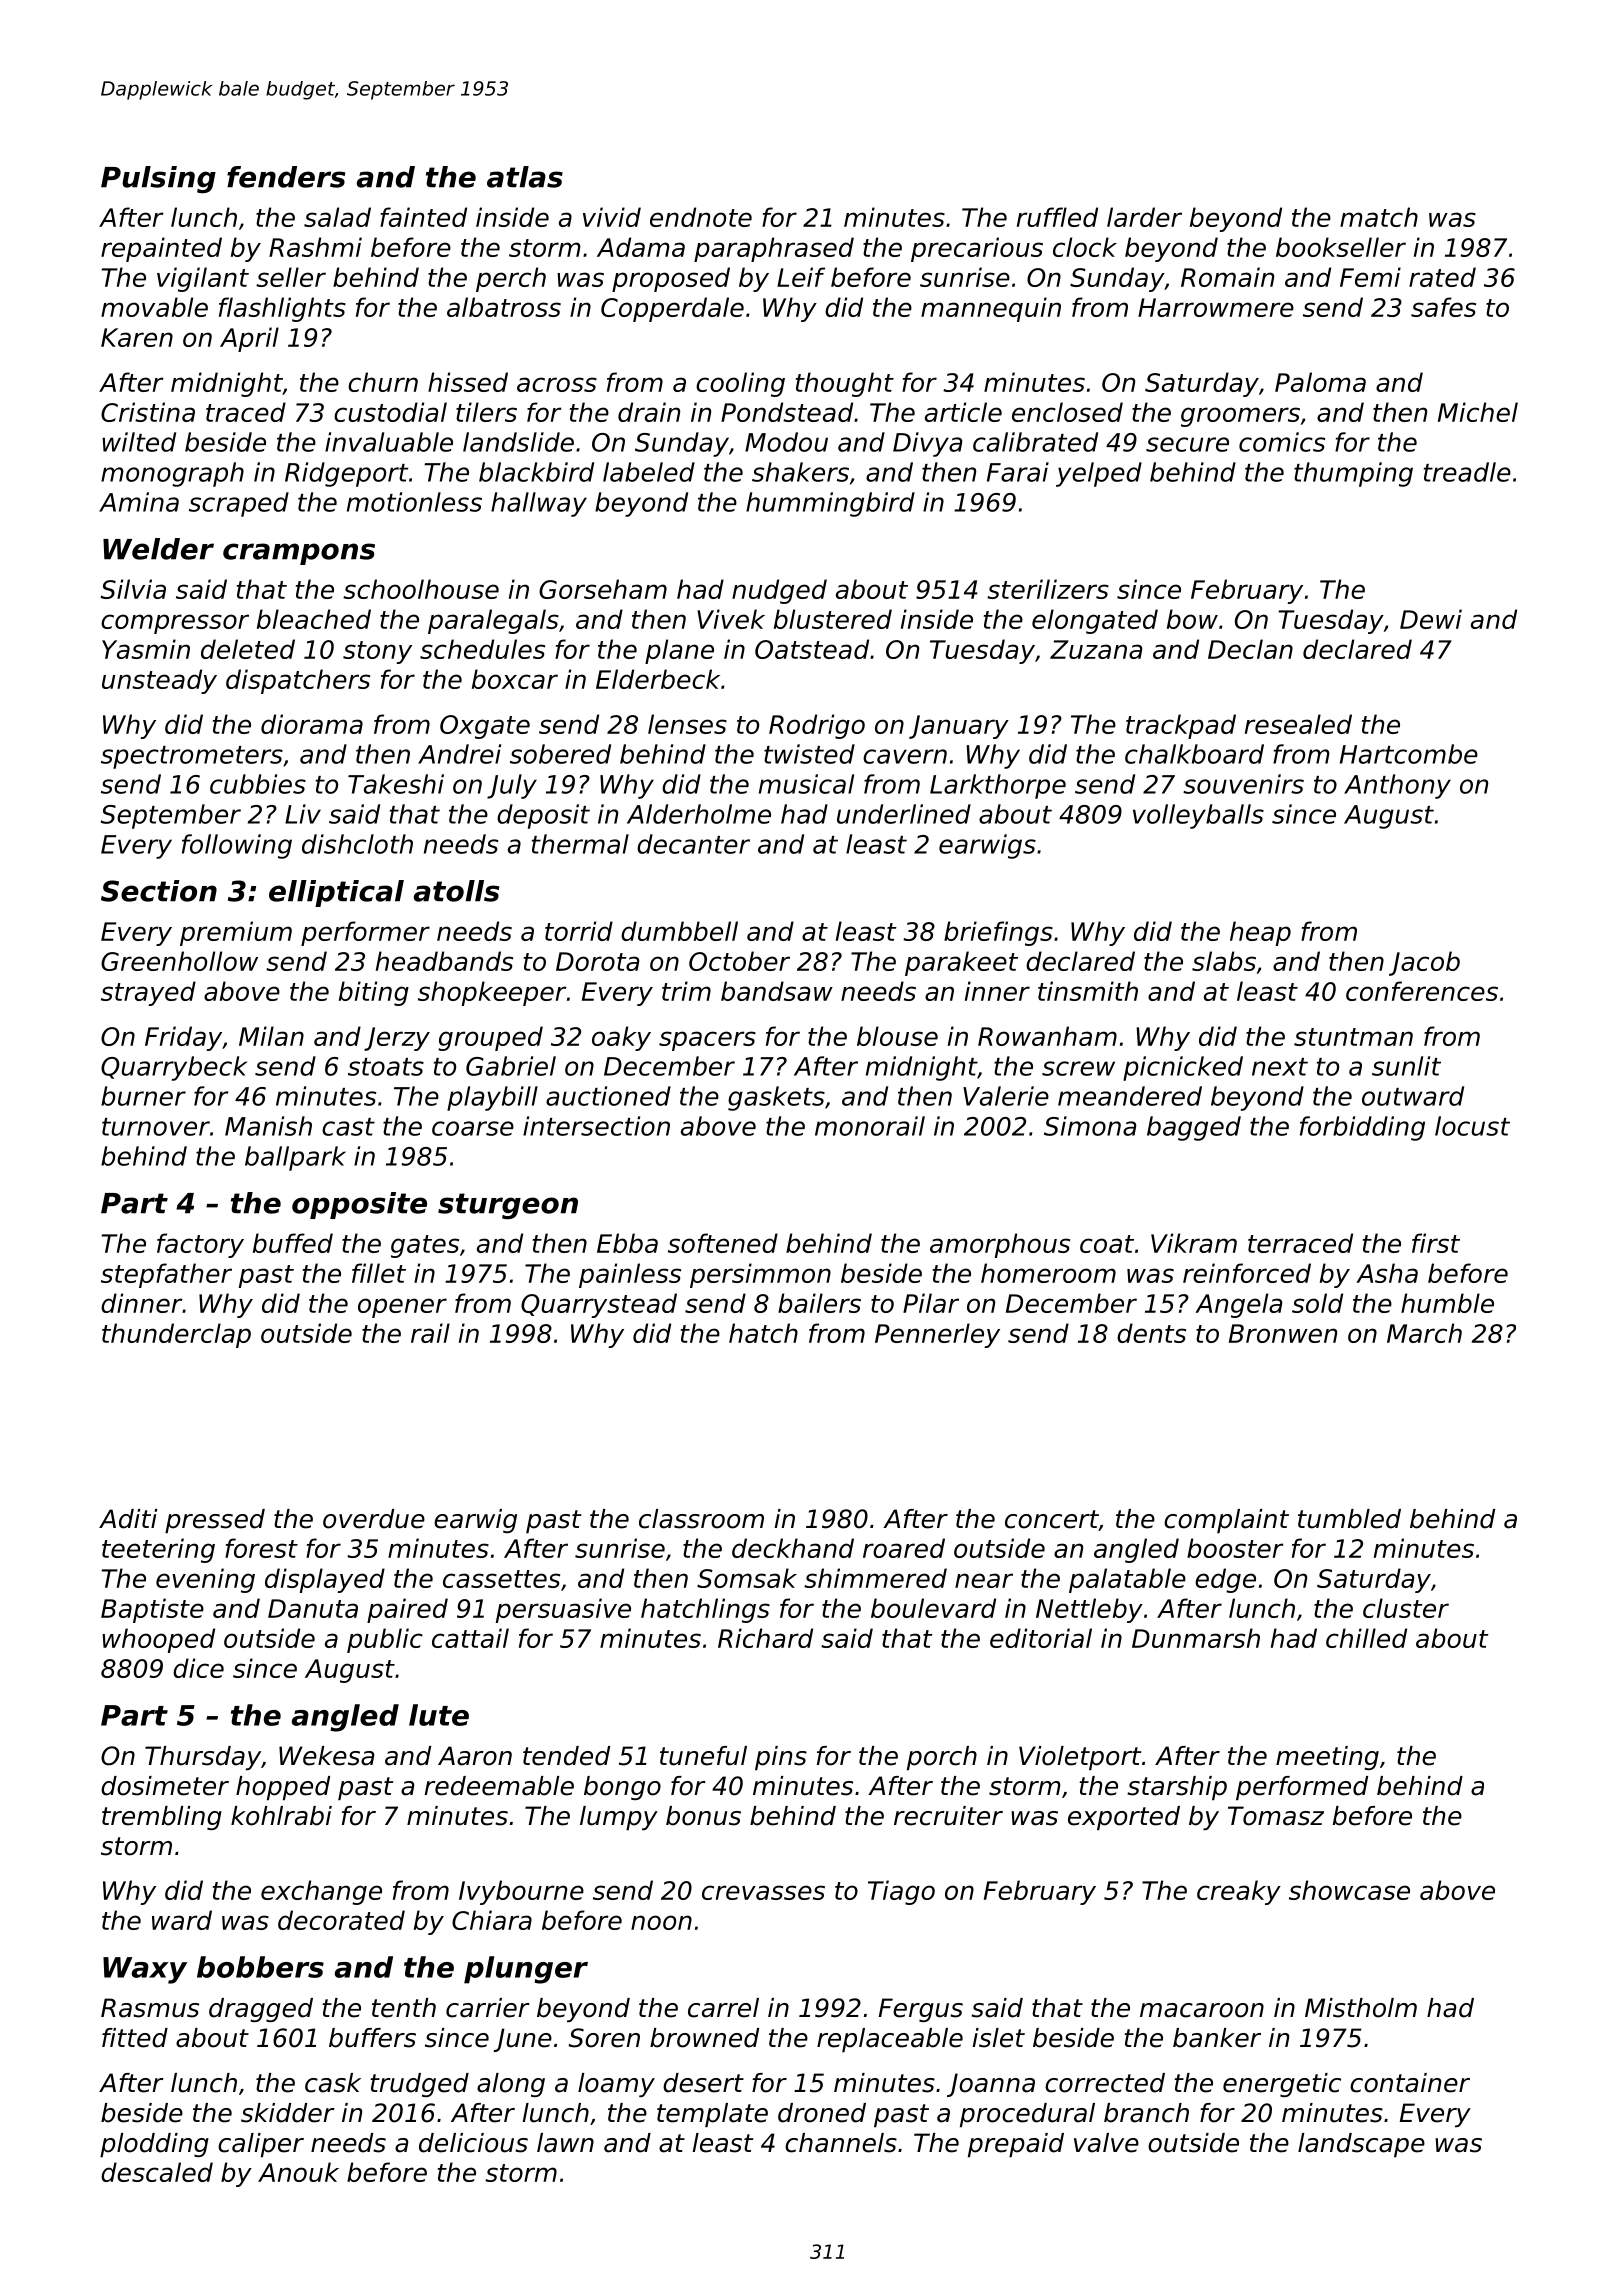 This screenshot has height=2292, width=1620. I want to click on sunlit, so click(1406, 1066).
